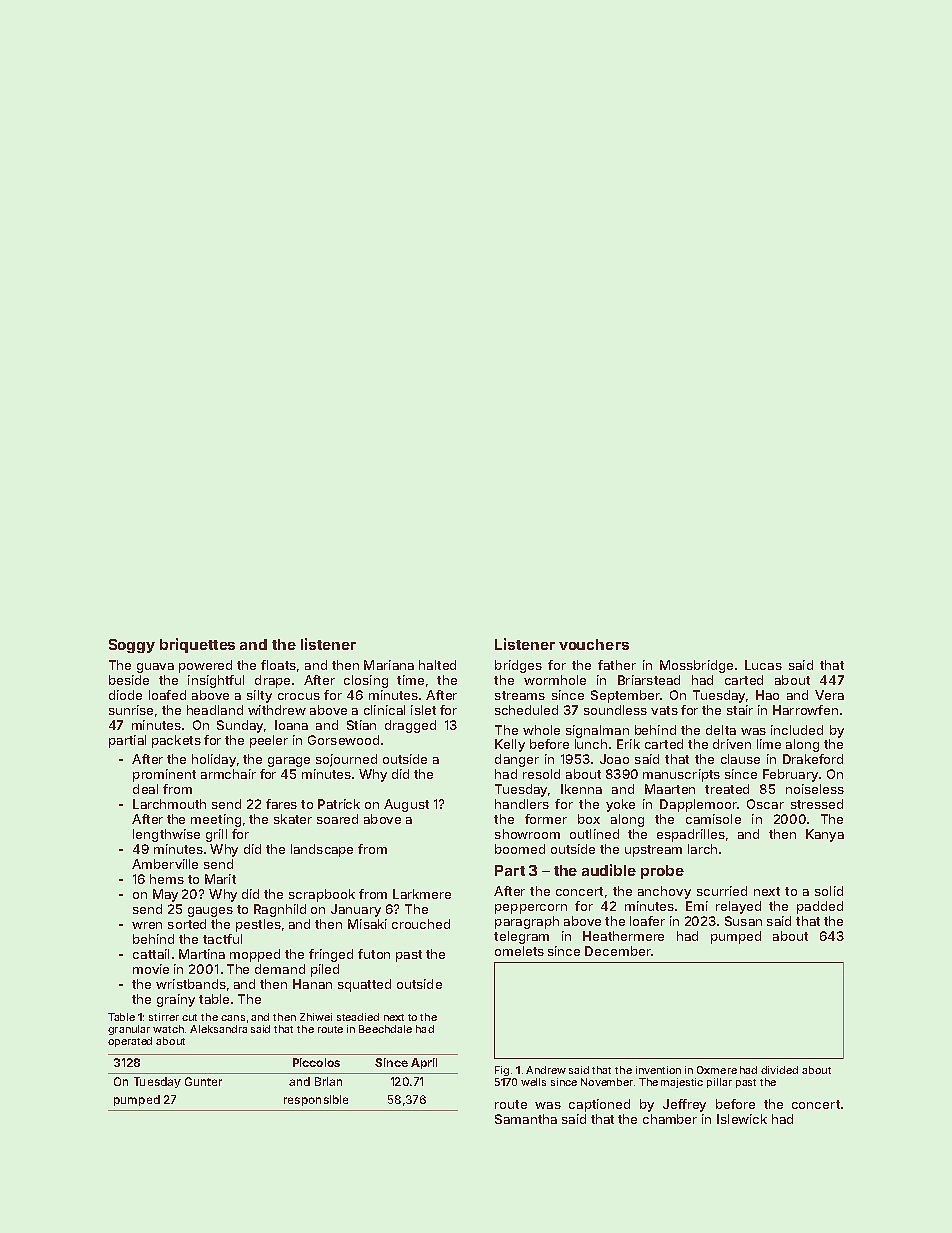  Describe the element at coordinates (526, 1119) in the screenshot. I see `Samantha` at that location.
